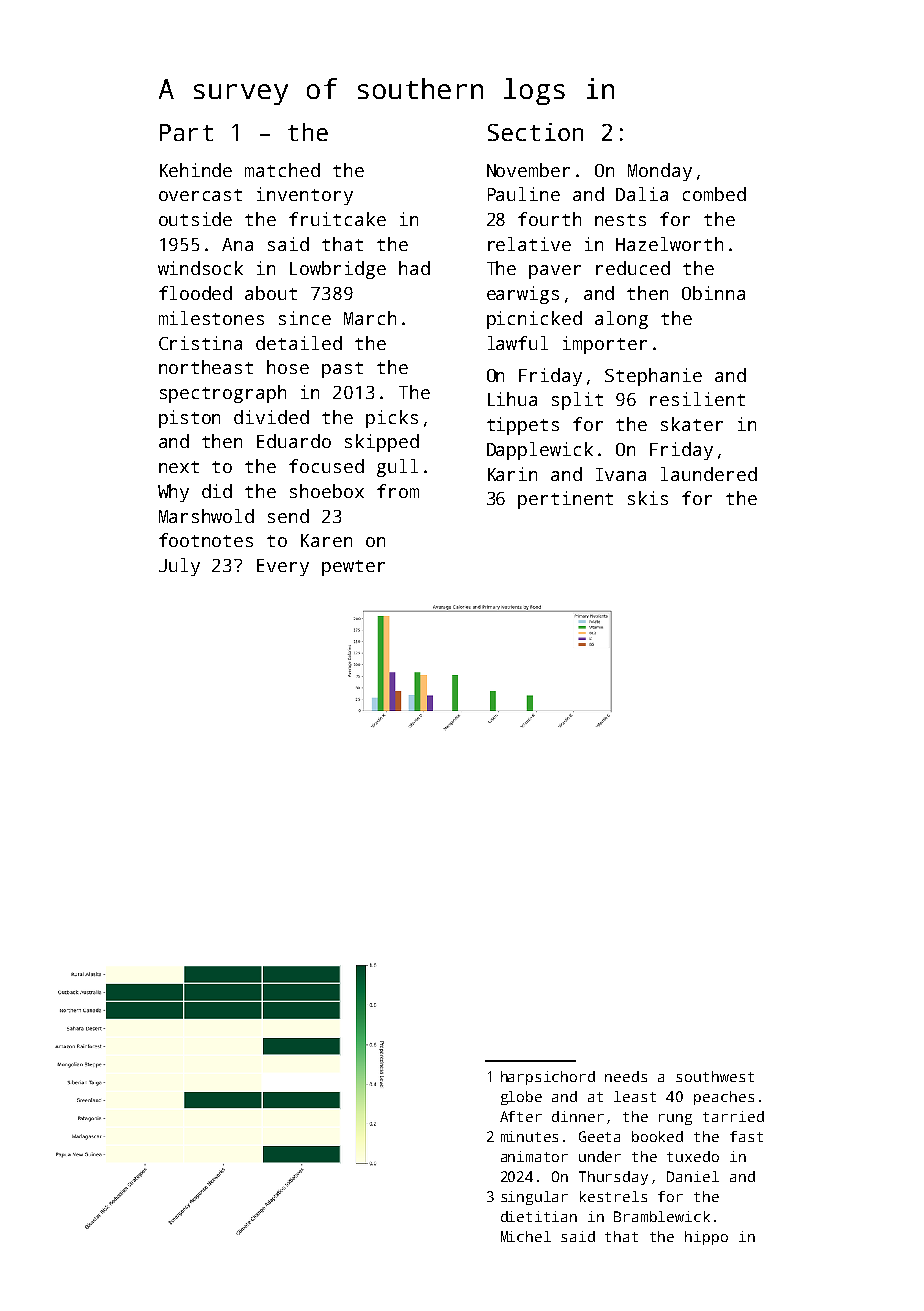  I want to click on dietitian, so click(539, 1216).
